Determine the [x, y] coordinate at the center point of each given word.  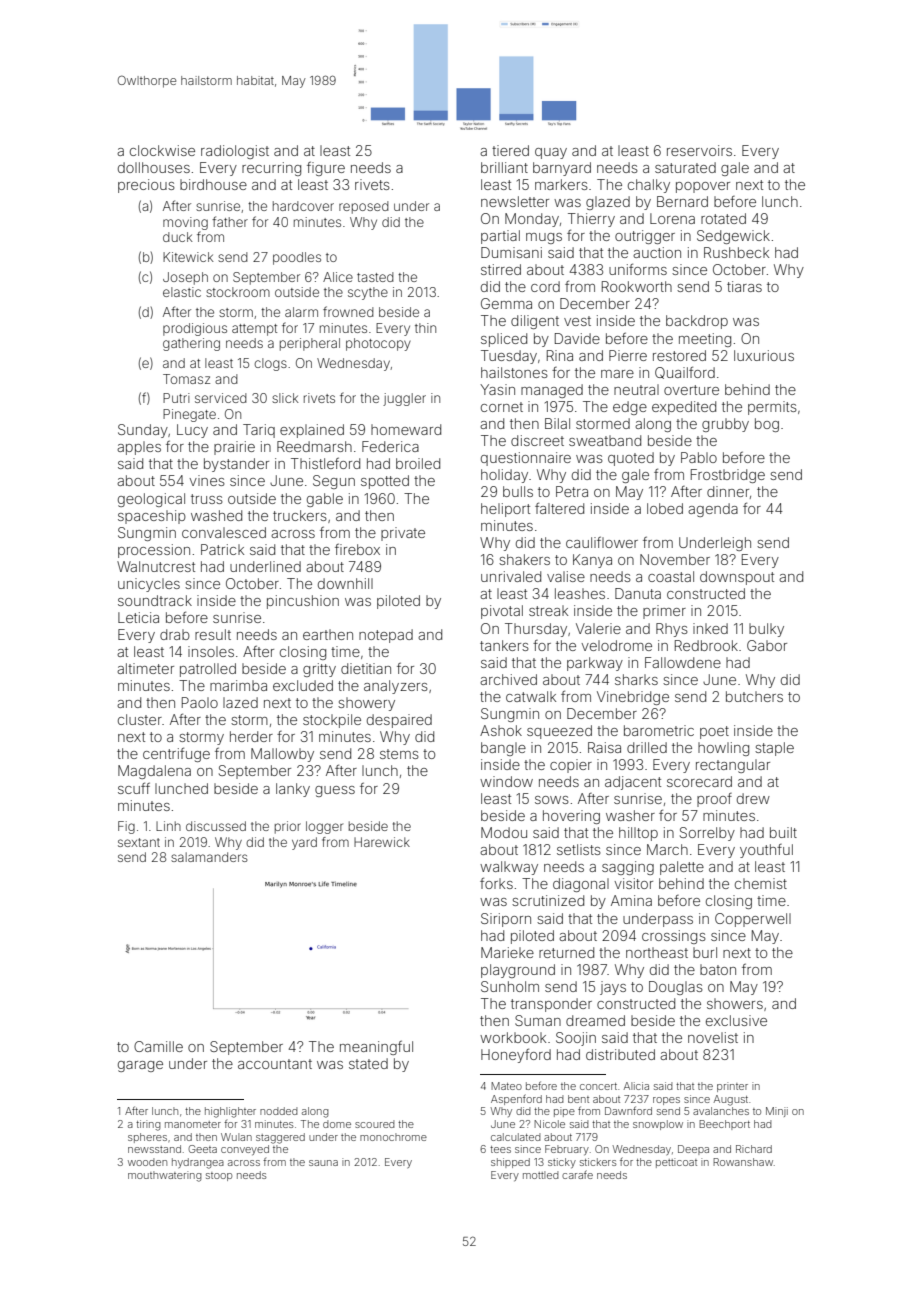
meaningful [376, 1047]
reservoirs [699, 150]
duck [178, 237]
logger [324, 827]
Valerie [598, 628]
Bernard [682, 201]
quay [551, 153]
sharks [636, 679]
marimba [238, 685]
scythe [368, 293]
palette [682, 868]
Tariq [259, 431]
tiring [148, 1125]
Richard [754, 1149]
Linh [168, 826]
